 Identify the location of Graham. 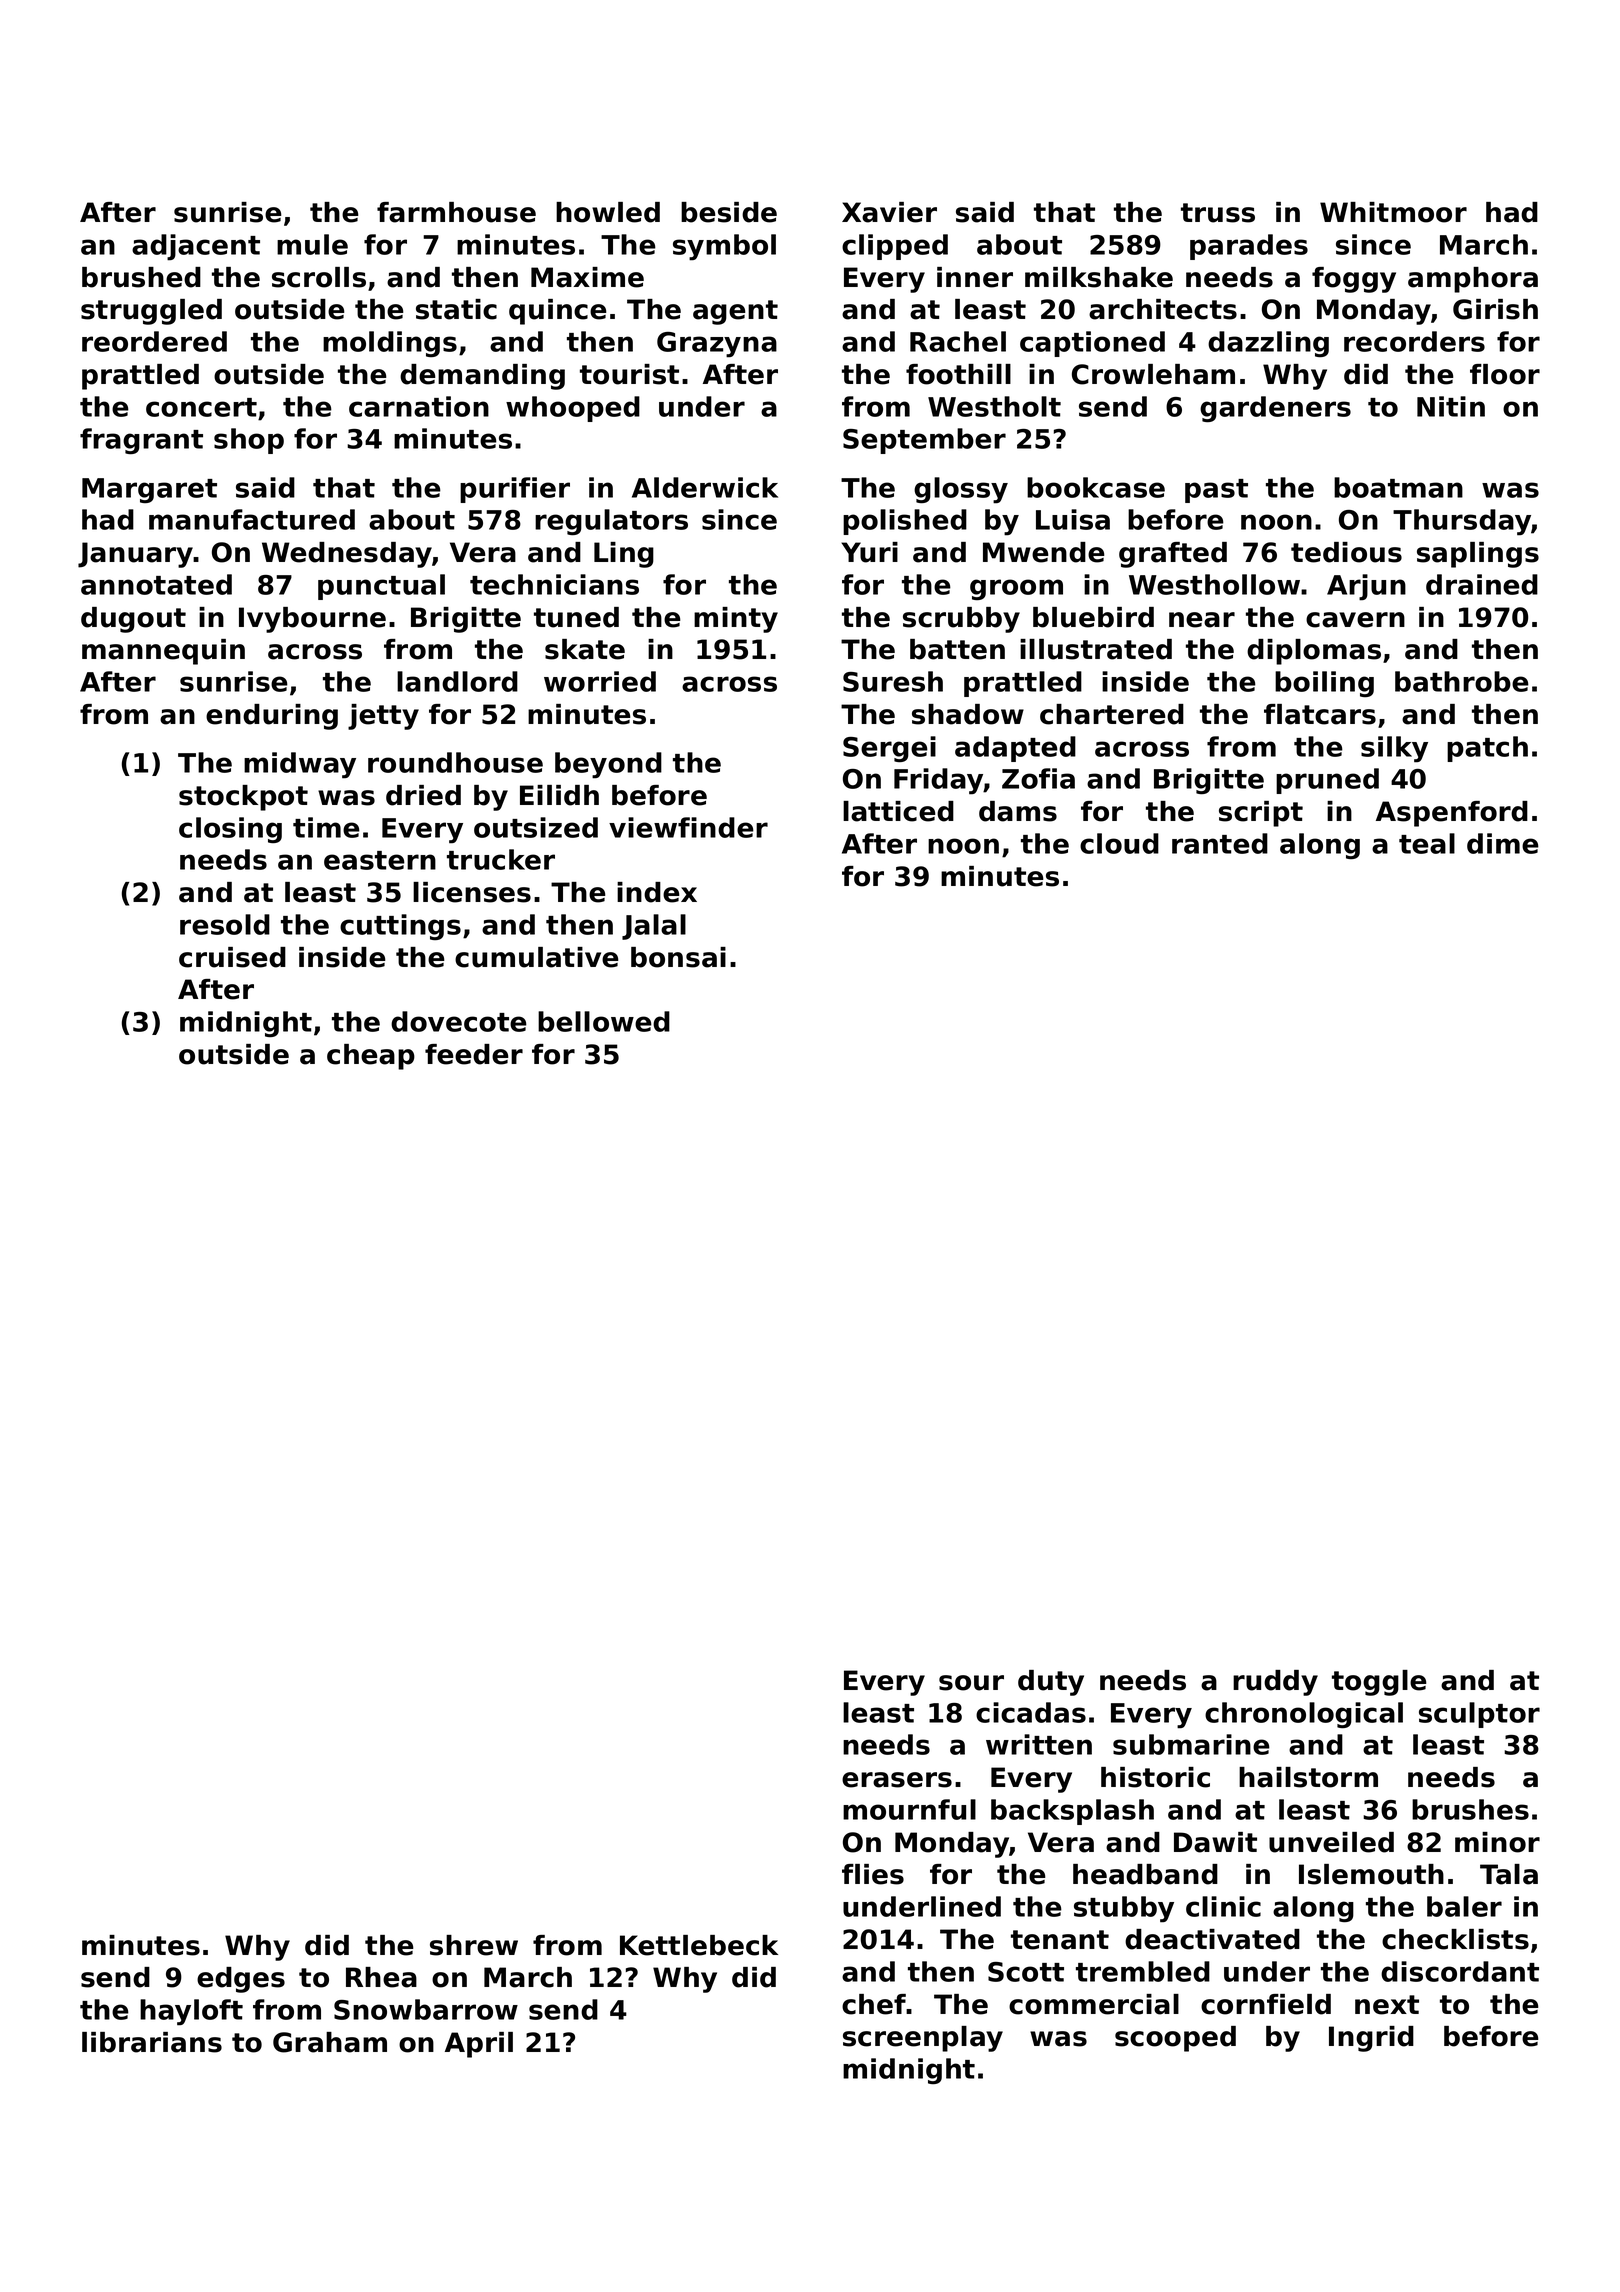
(330, 2042).
